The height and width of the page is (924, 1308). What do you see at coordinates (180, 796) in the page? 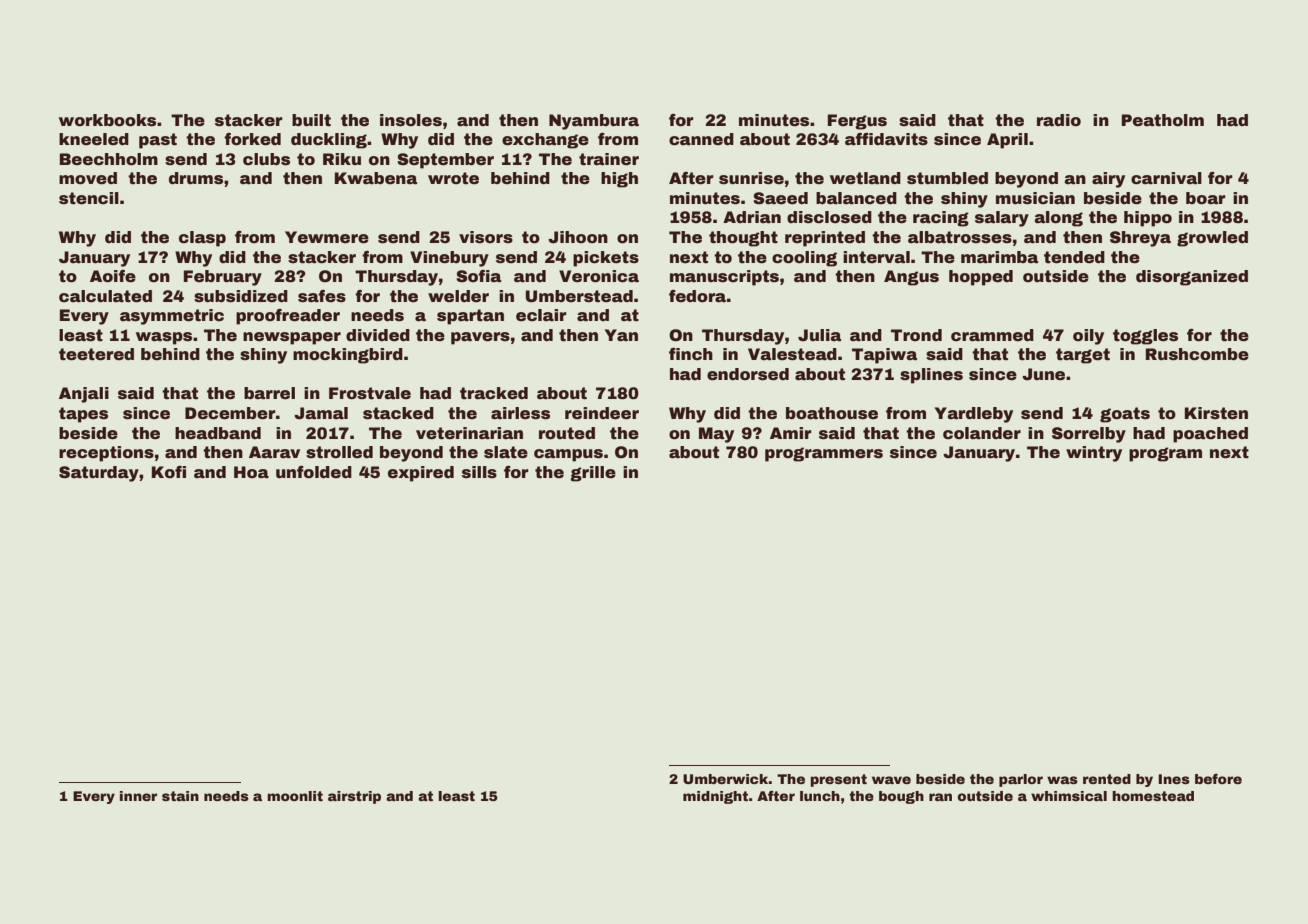
I see `stain` at bounding box center [180, 796].
